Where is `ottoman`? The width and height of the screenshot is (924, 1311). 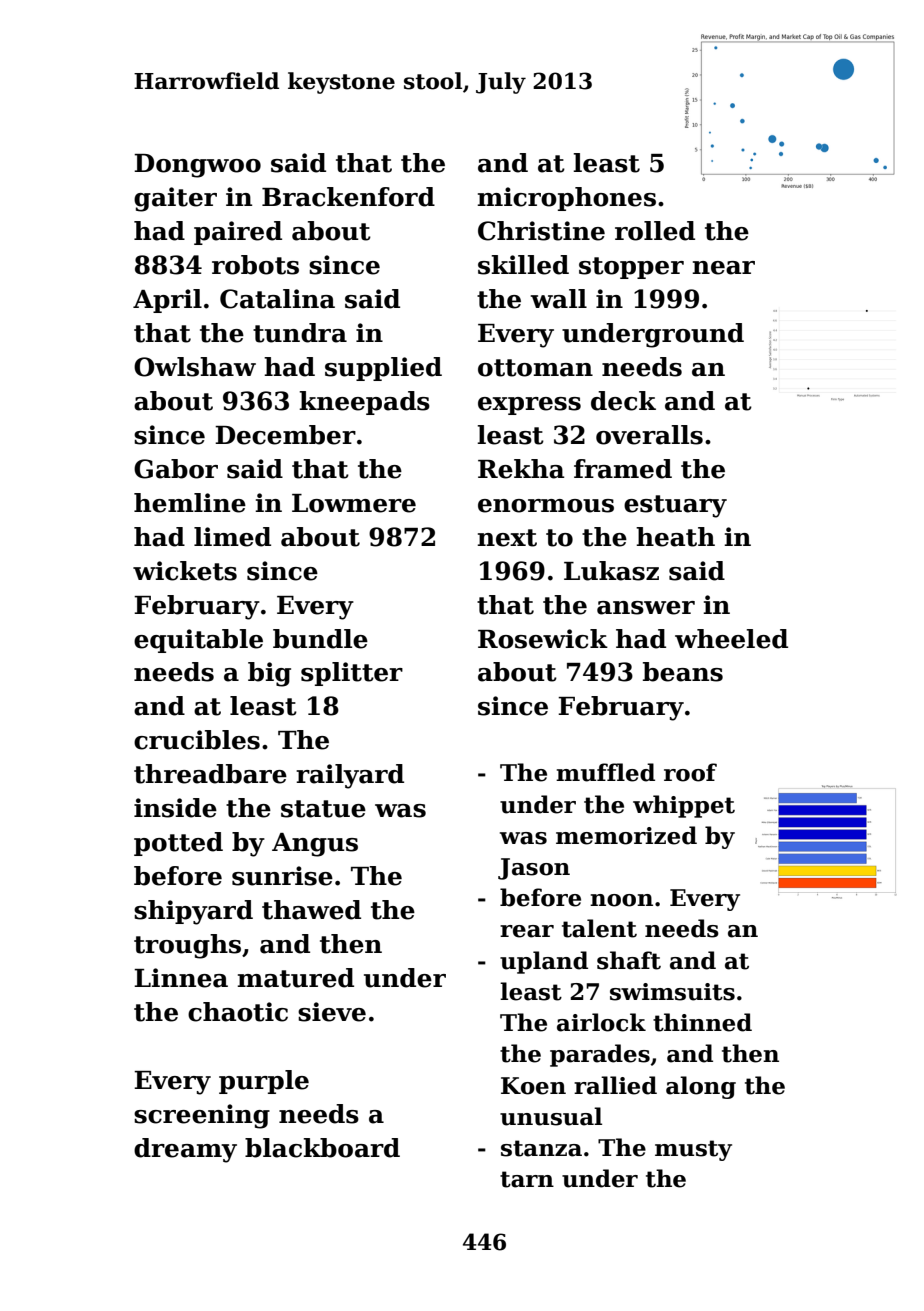
ottoman is located at coordinates (535, 368).
